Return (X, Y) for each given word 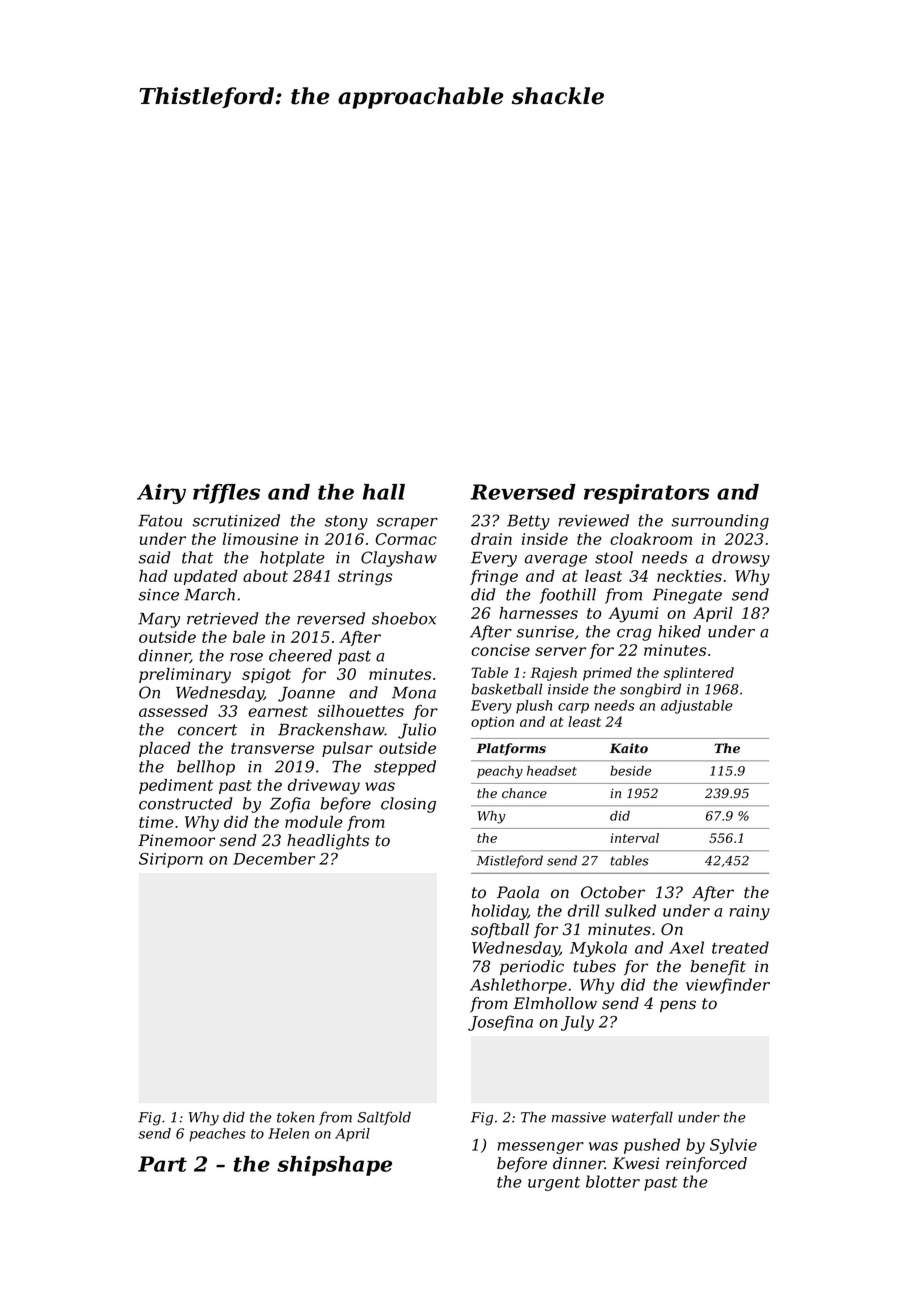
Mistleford (510, 861)
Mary (159, 620)
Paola (518, 892)
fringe (494, 578)
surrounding (720, 522)
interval (635, 838)
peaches (217, 1135)
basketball (506, 689)
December (274, 858)
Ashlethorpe (518, 986)
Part (162, 1164)
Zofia (290, 805)
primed (607, 674)
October (613, 892)
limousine (260, 539)
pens (678, 1006)
